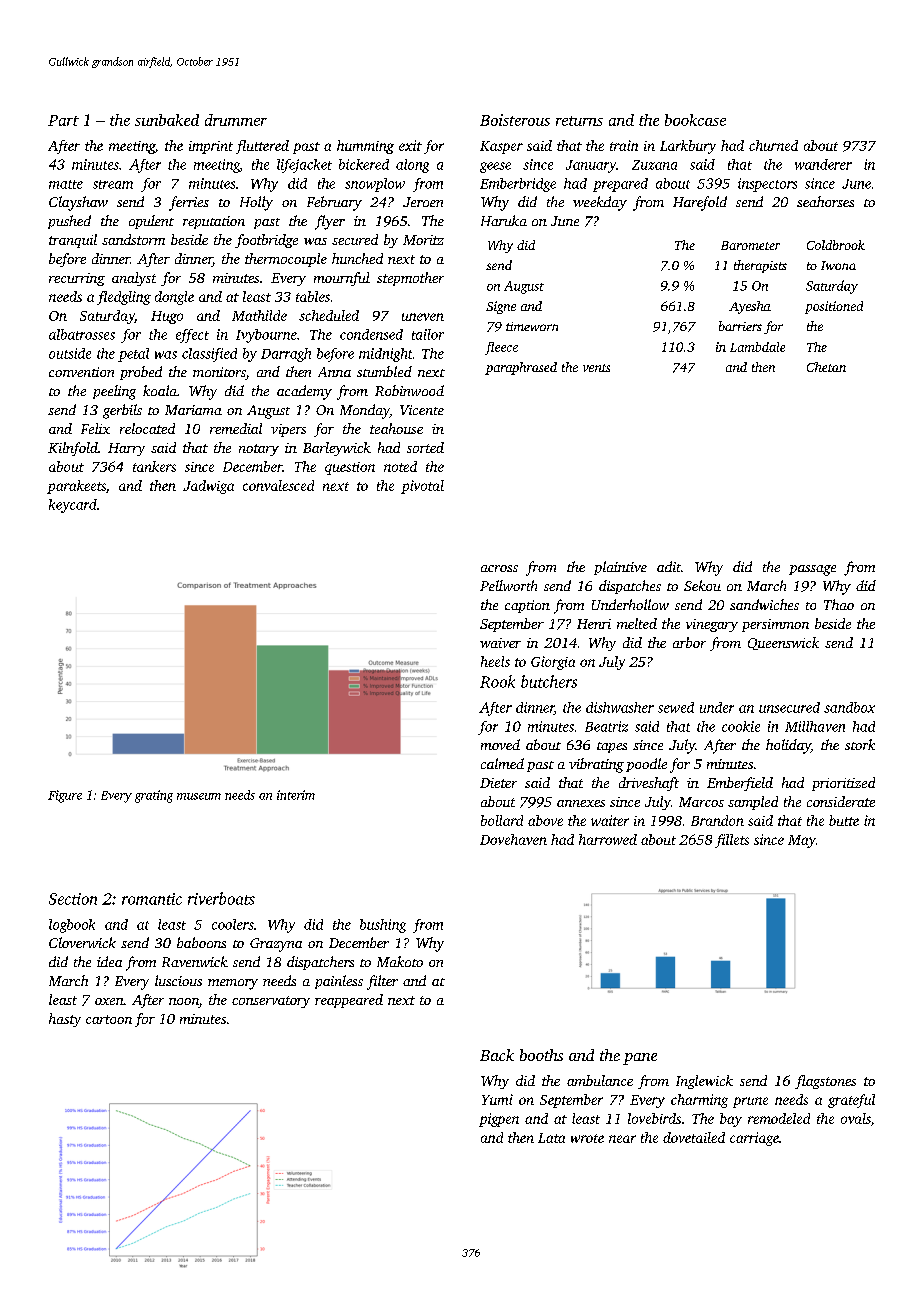 This page has width=924, height=1308. What do you see at coordinates (757, 347) in the page?
I see `Lambdale` at bounding box center [757, 347].
